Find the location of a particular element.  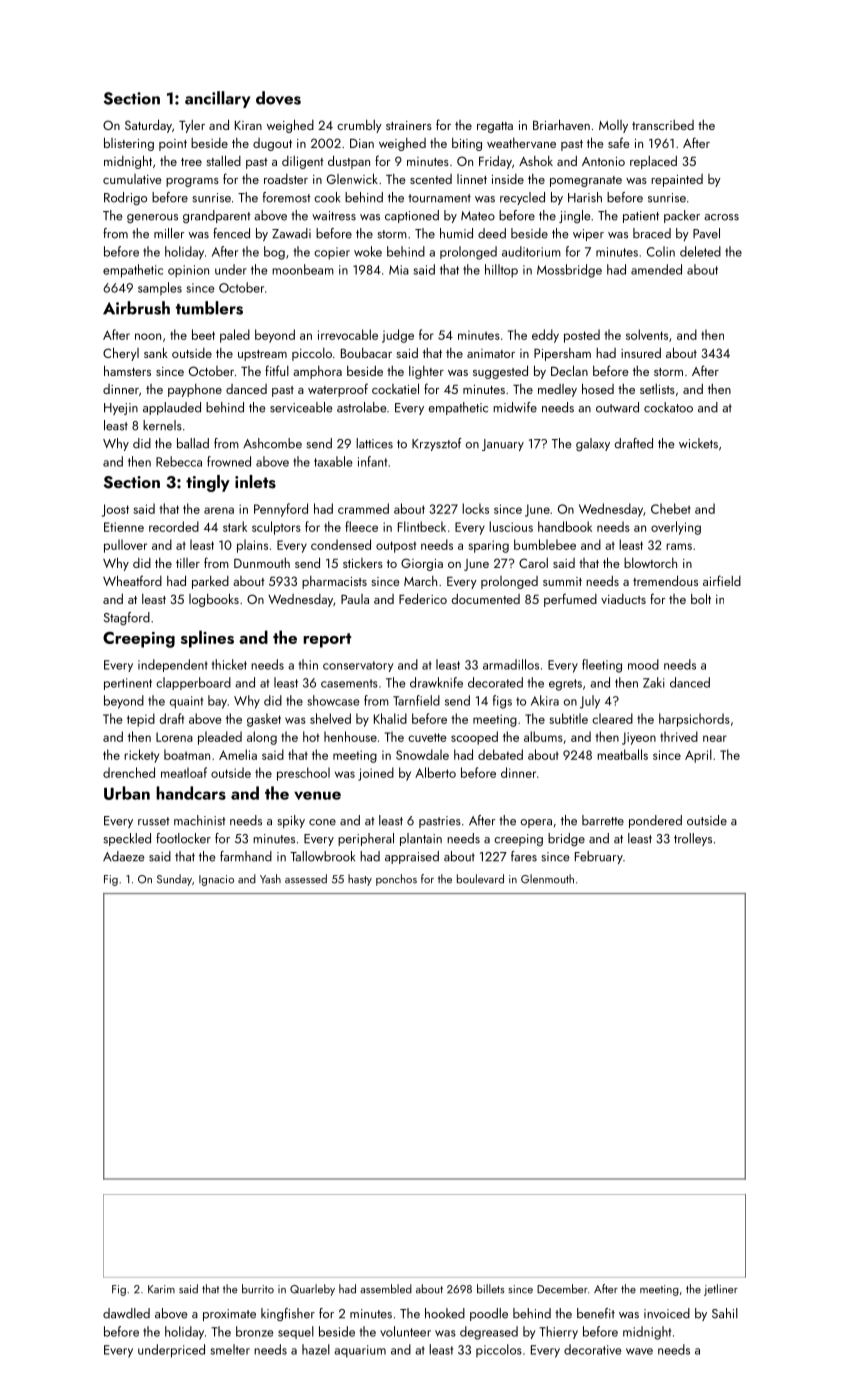

Saturday is located at coordinates (148, 126).
